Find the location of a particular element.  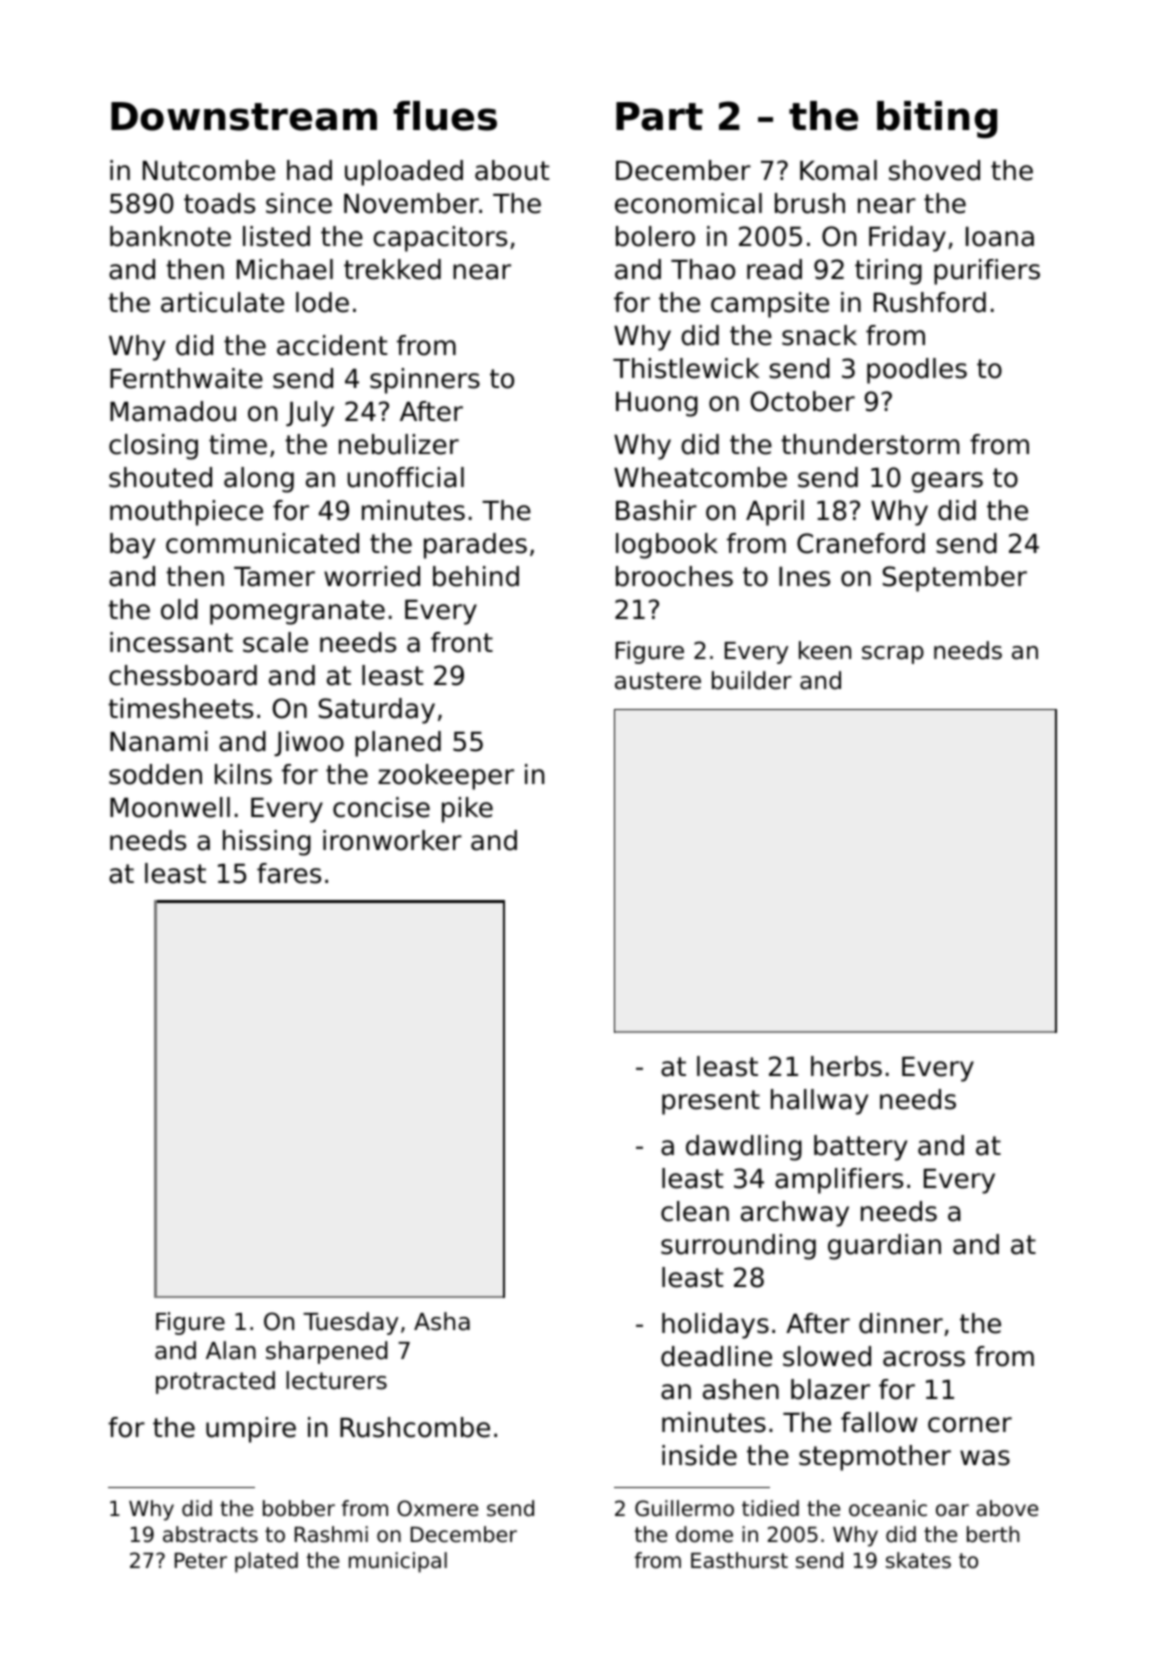

September is located at coordinates (955, 579).
